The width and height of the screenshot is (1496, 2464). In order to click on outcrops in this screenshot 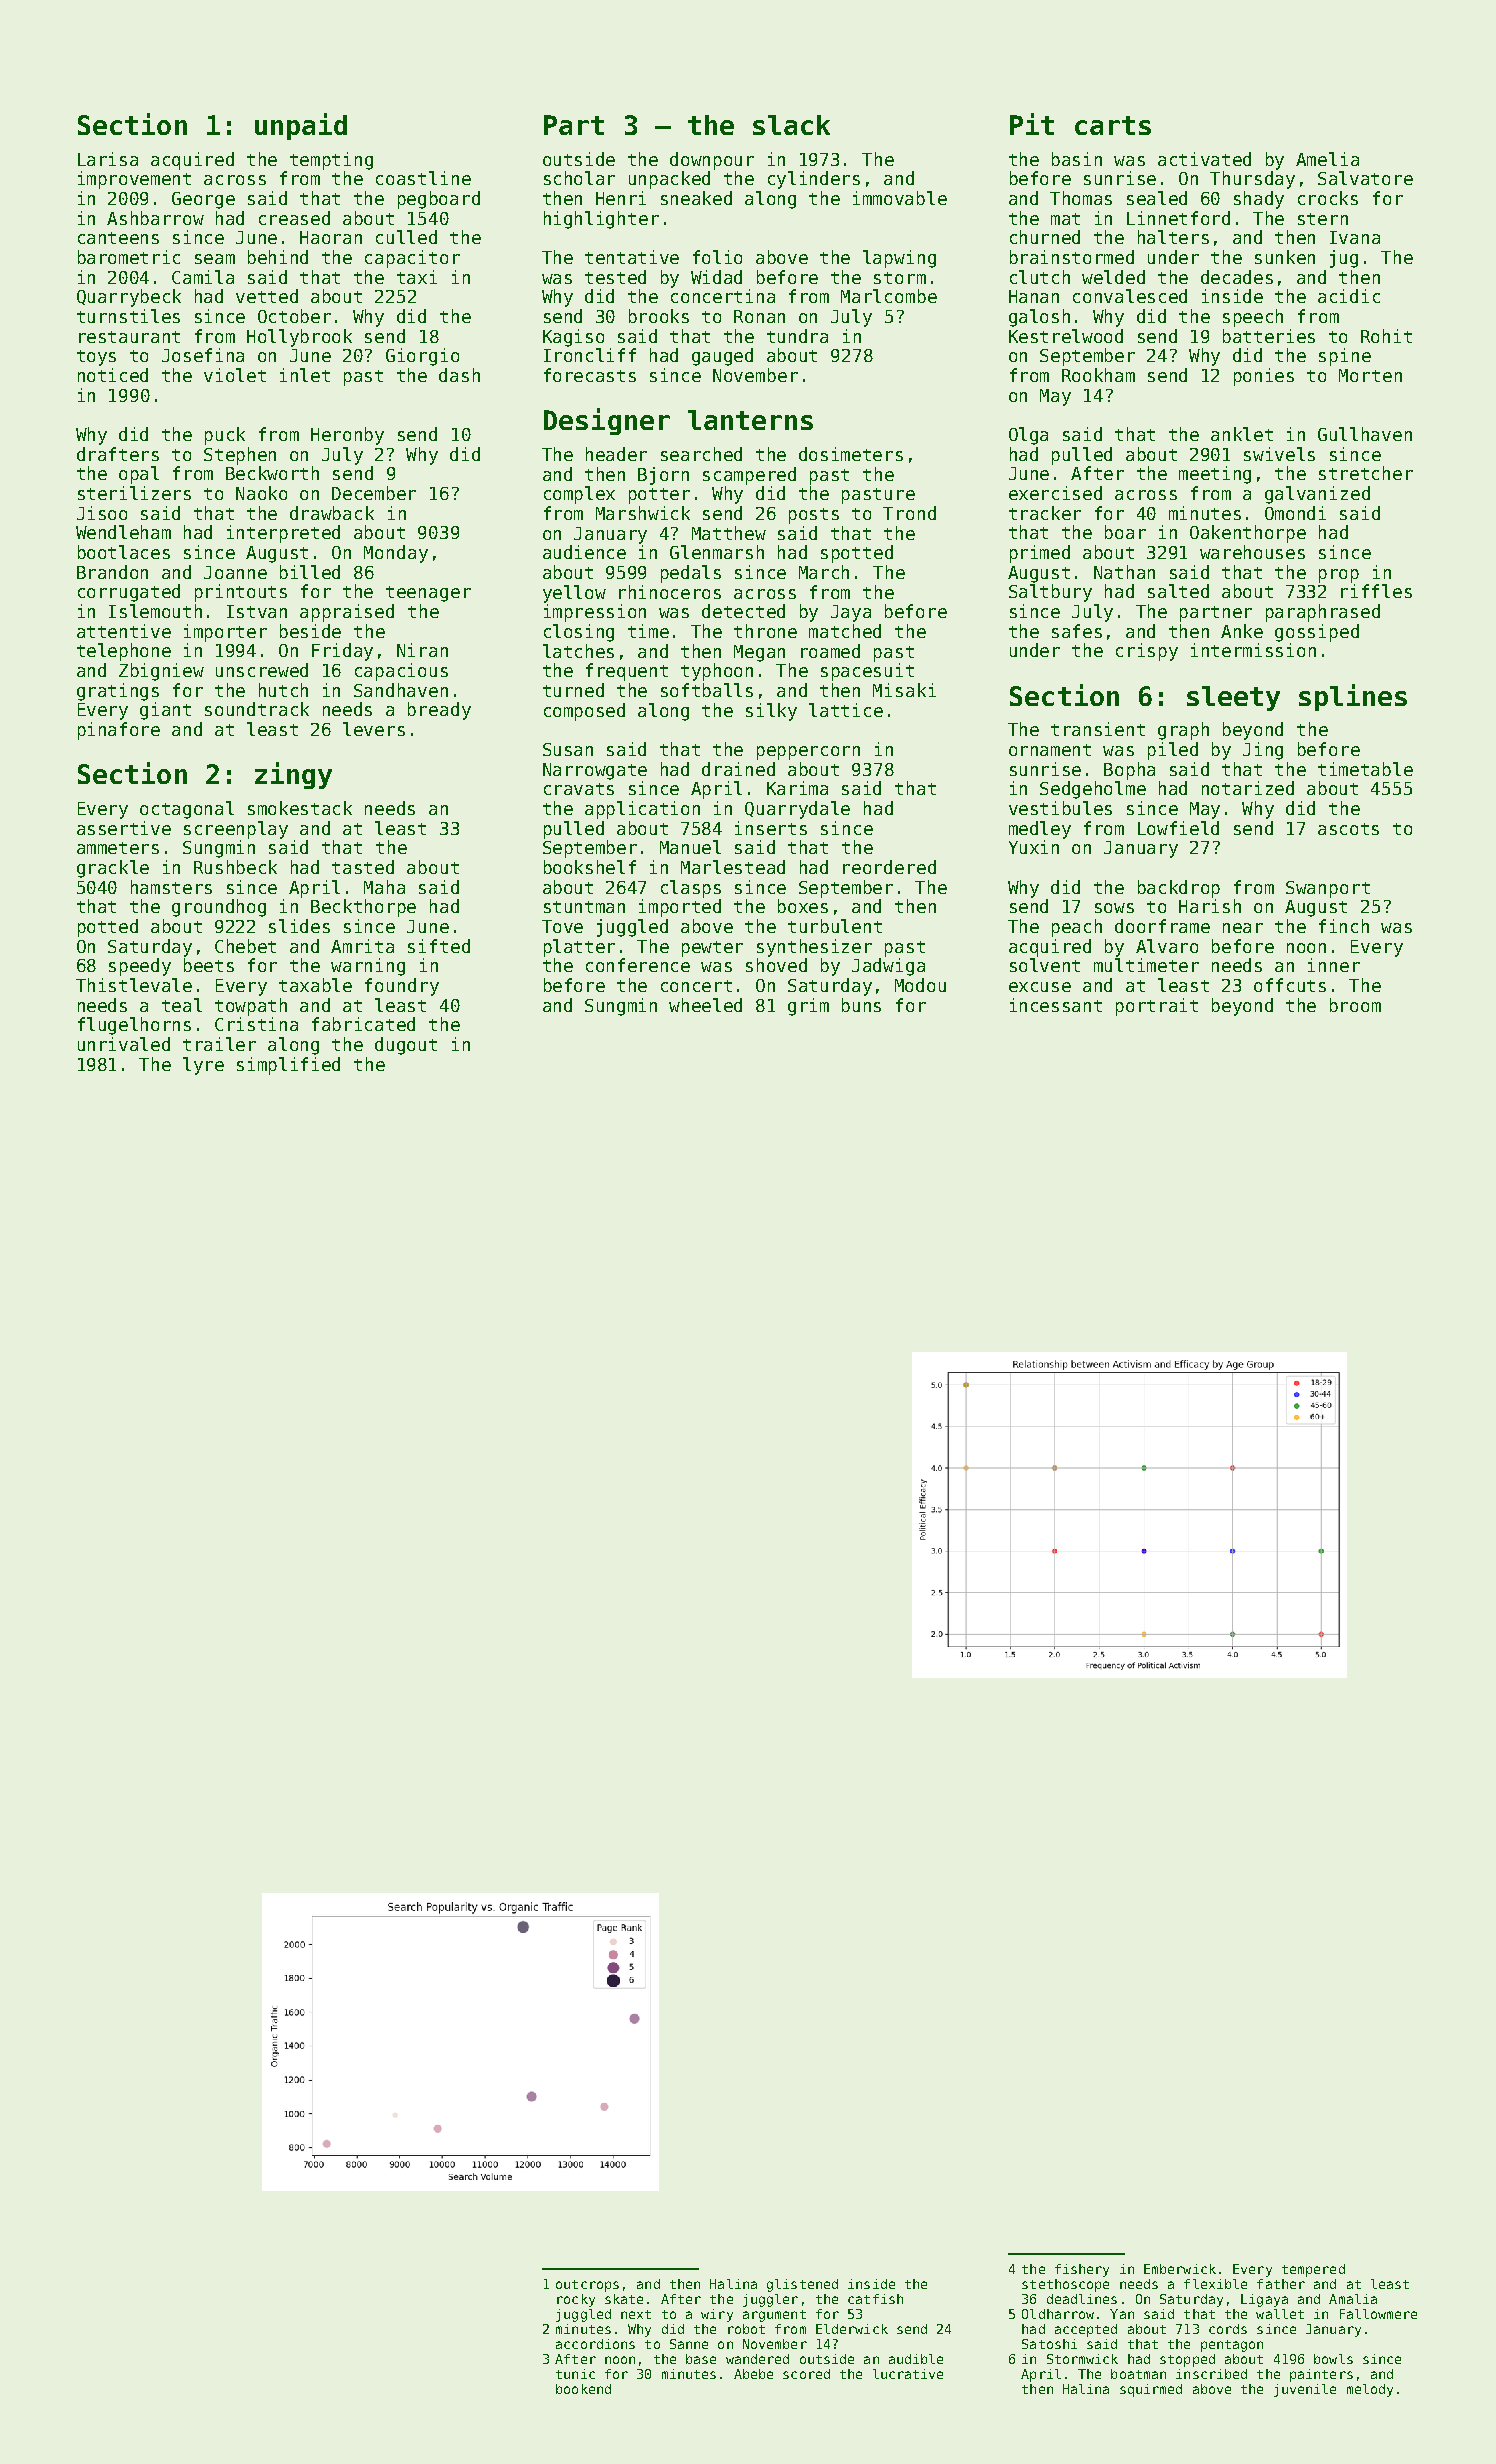, I will do `click(587, 2286)`.
